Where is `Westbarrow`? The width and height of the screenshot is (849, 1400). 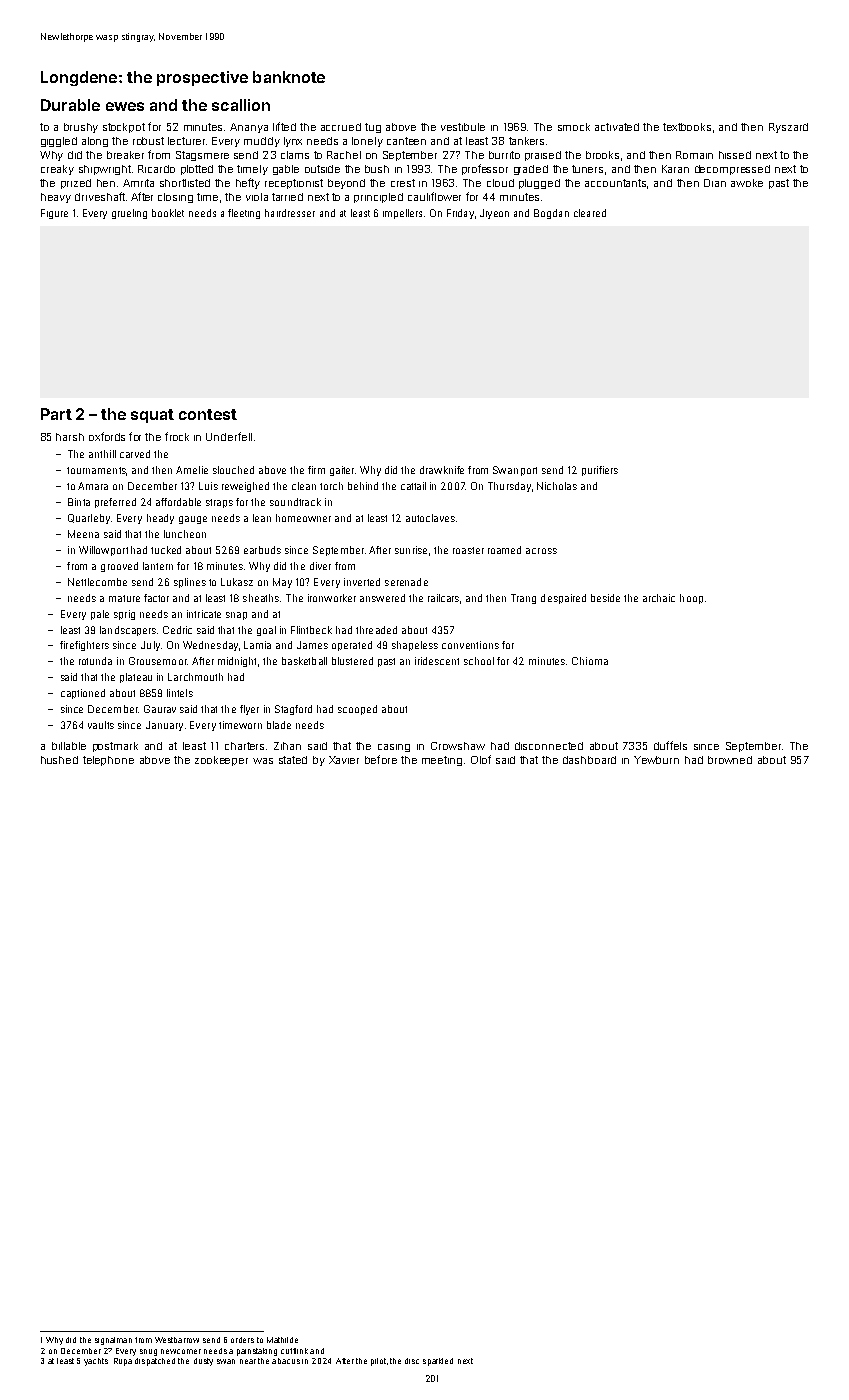 Westbarrow is located at coordinates (177, 1340).
